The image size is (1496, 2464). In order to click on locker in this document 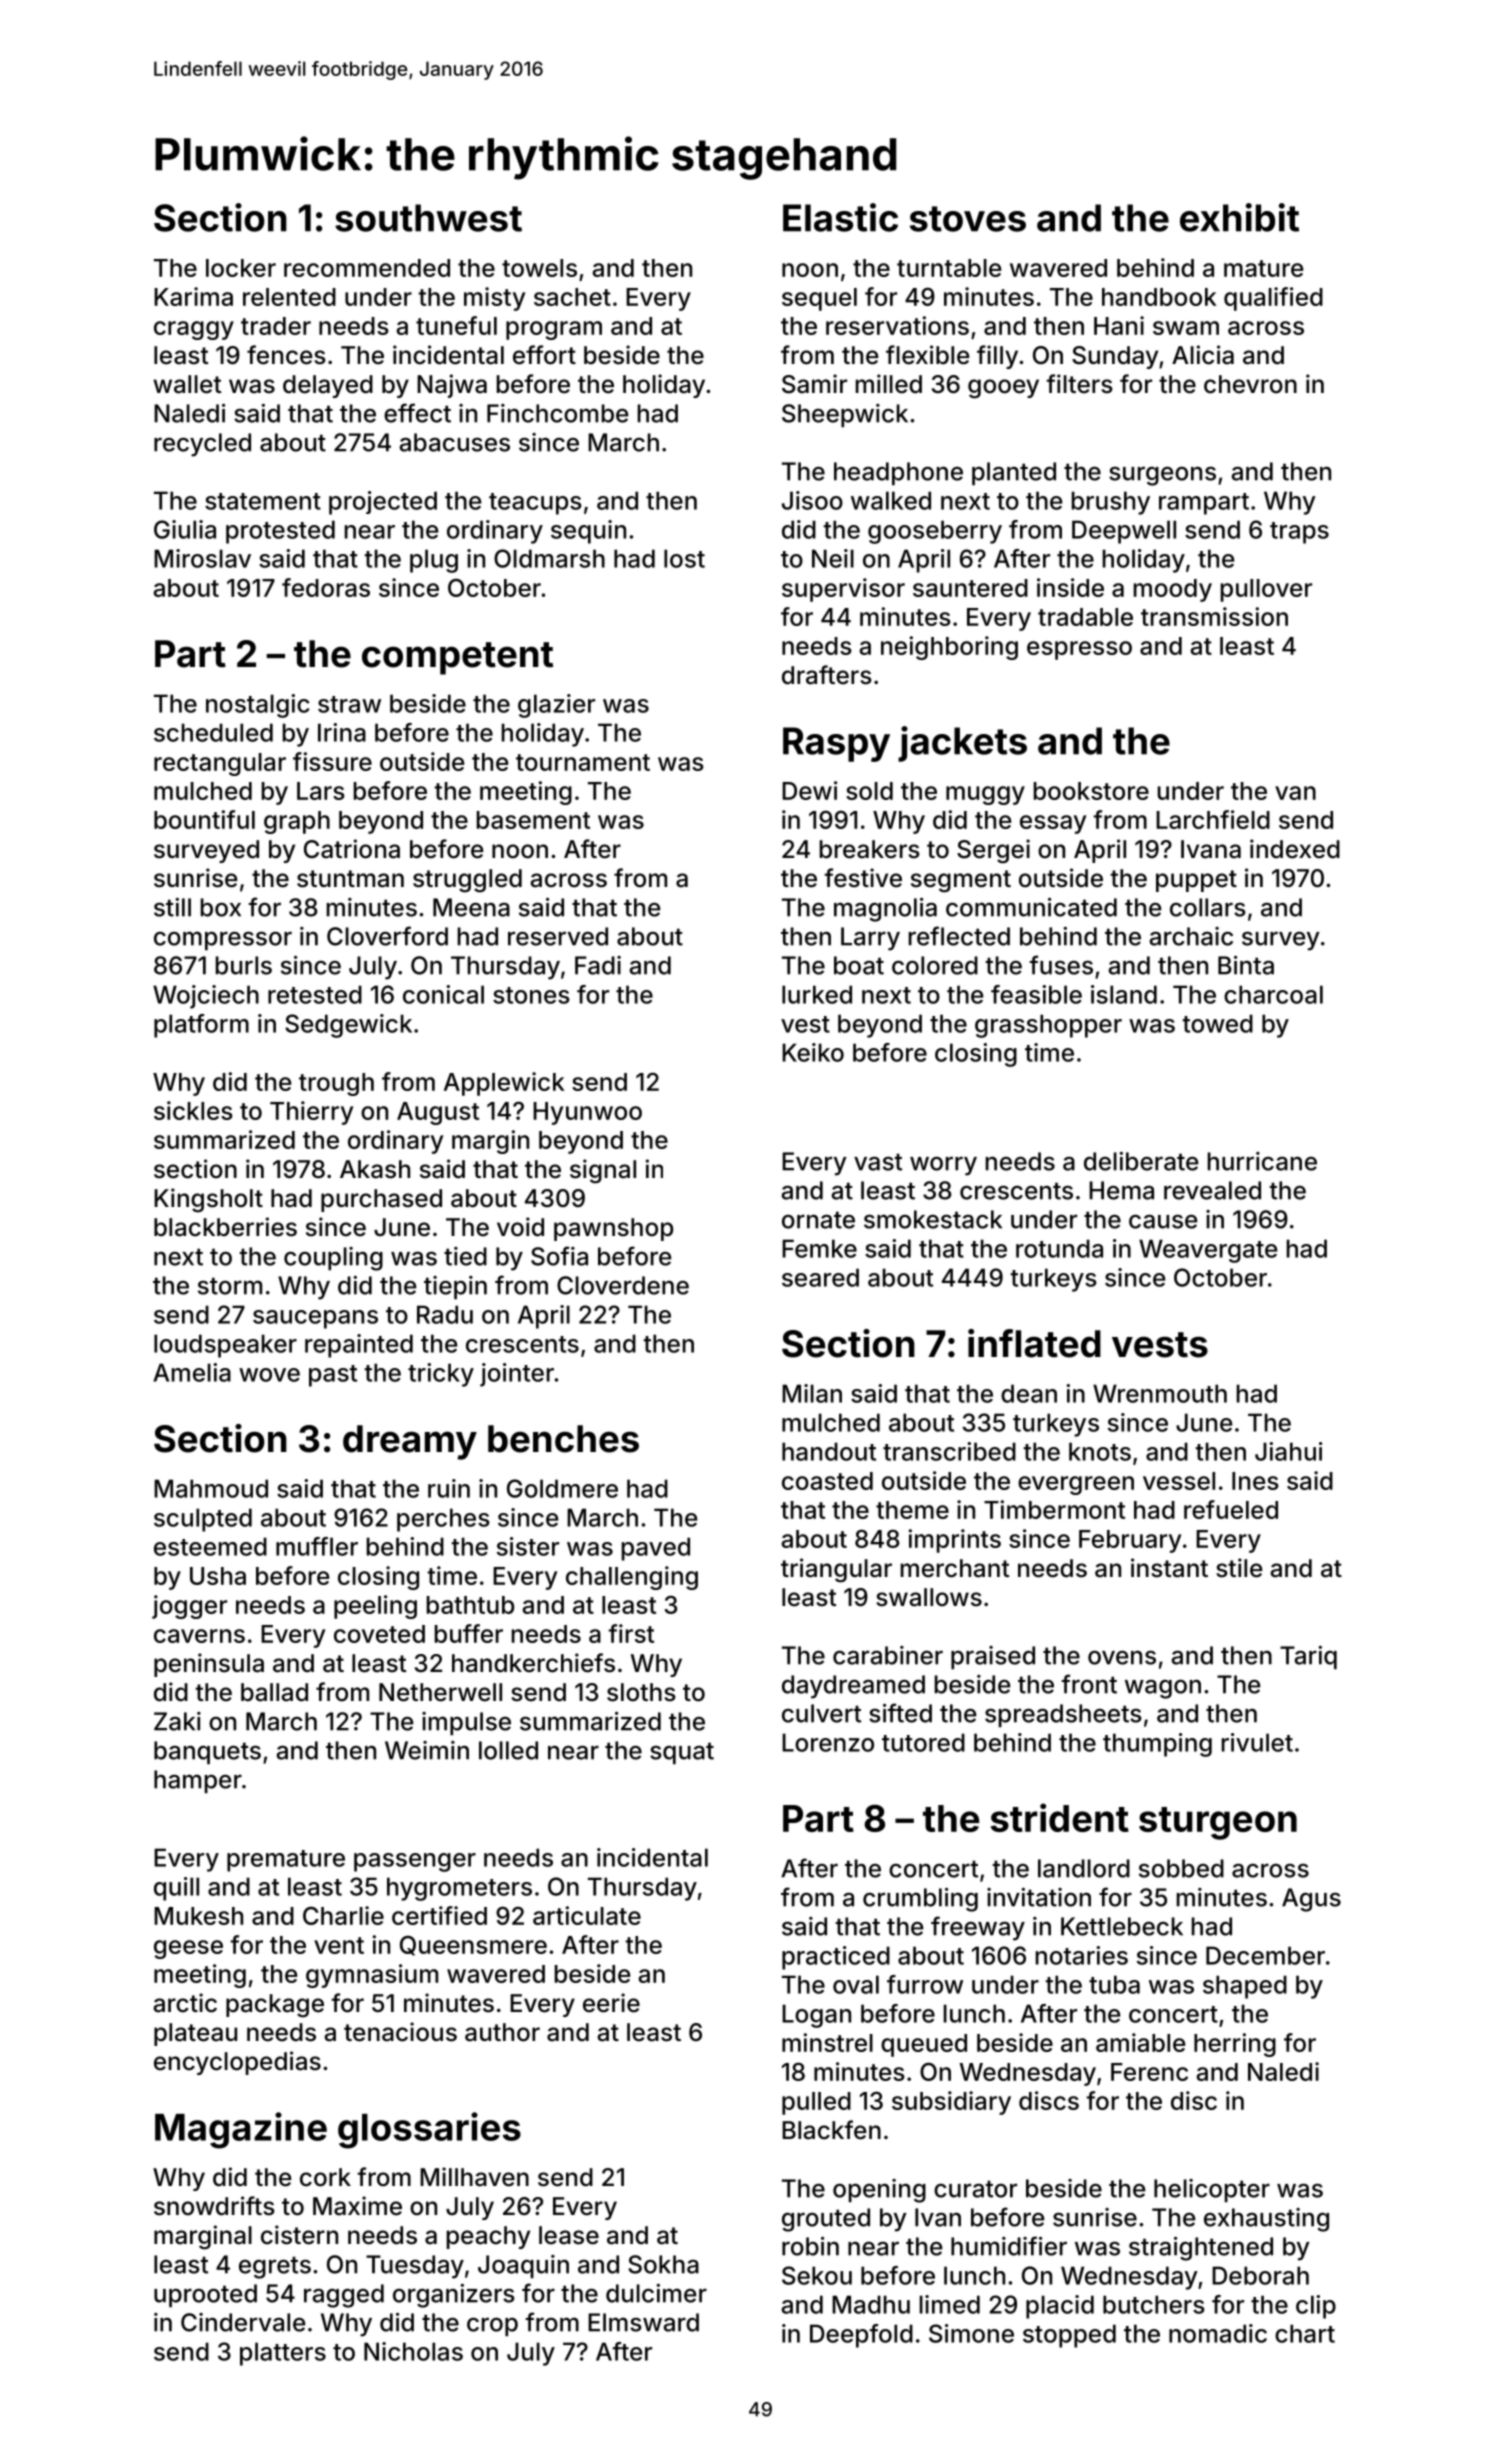, I will do `click(241, 268)`.
